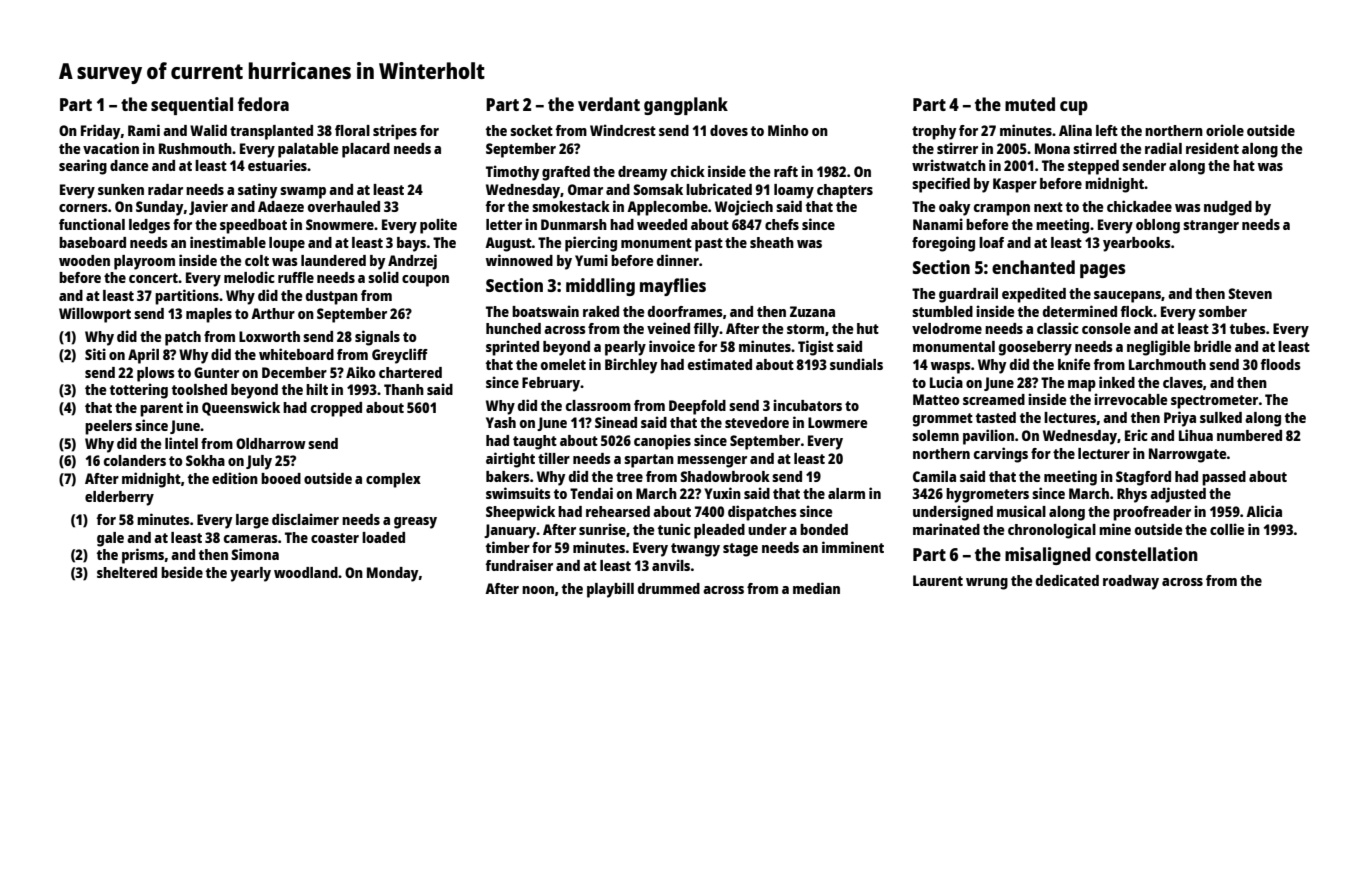 The height and width of the page is (887, 1372). Describe the element at coordinates (934, 476) in the page. I see `Camila` at that location.
